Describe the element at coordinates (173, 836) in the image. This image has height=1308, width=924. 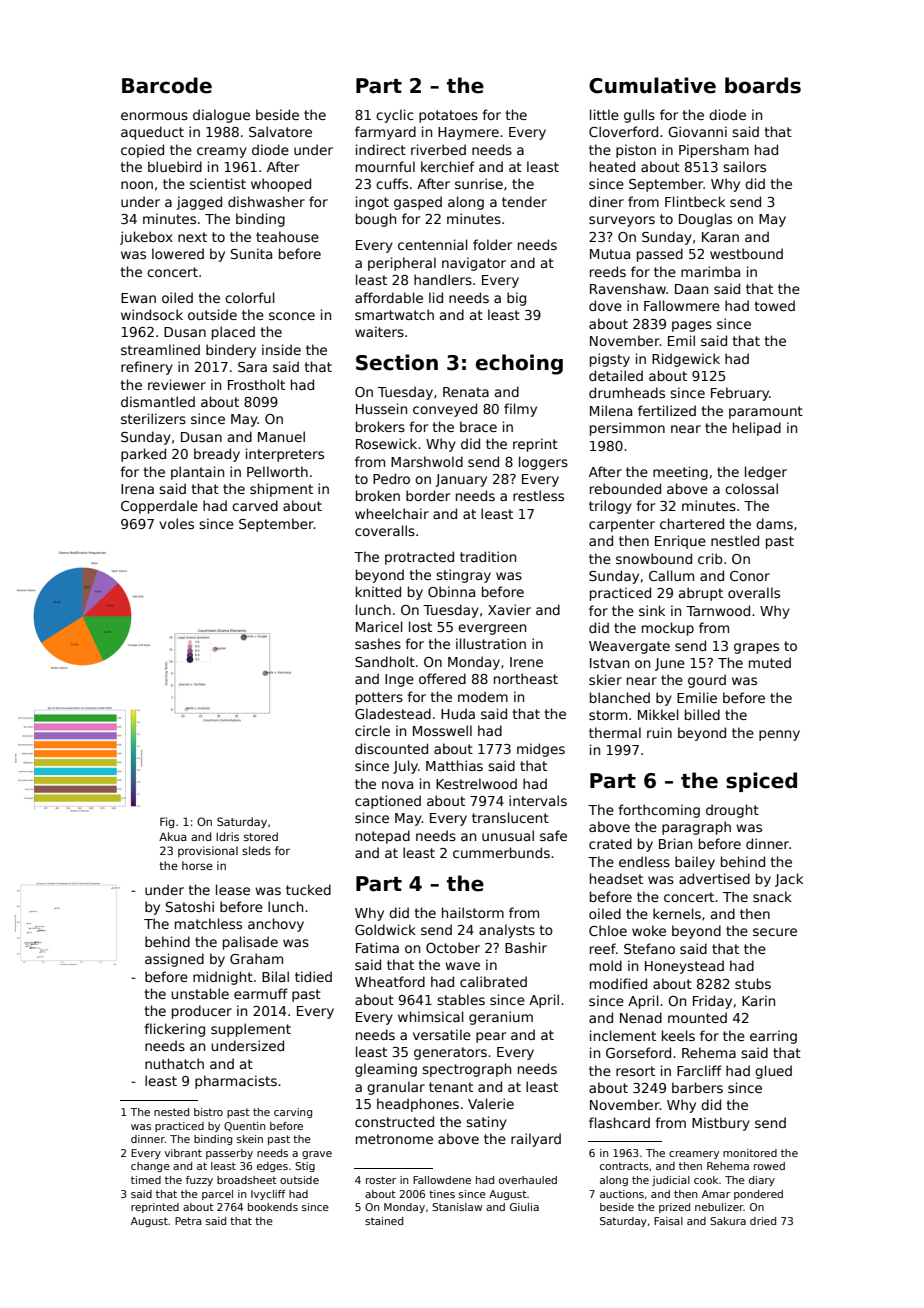
I see `Akua` at that location.
